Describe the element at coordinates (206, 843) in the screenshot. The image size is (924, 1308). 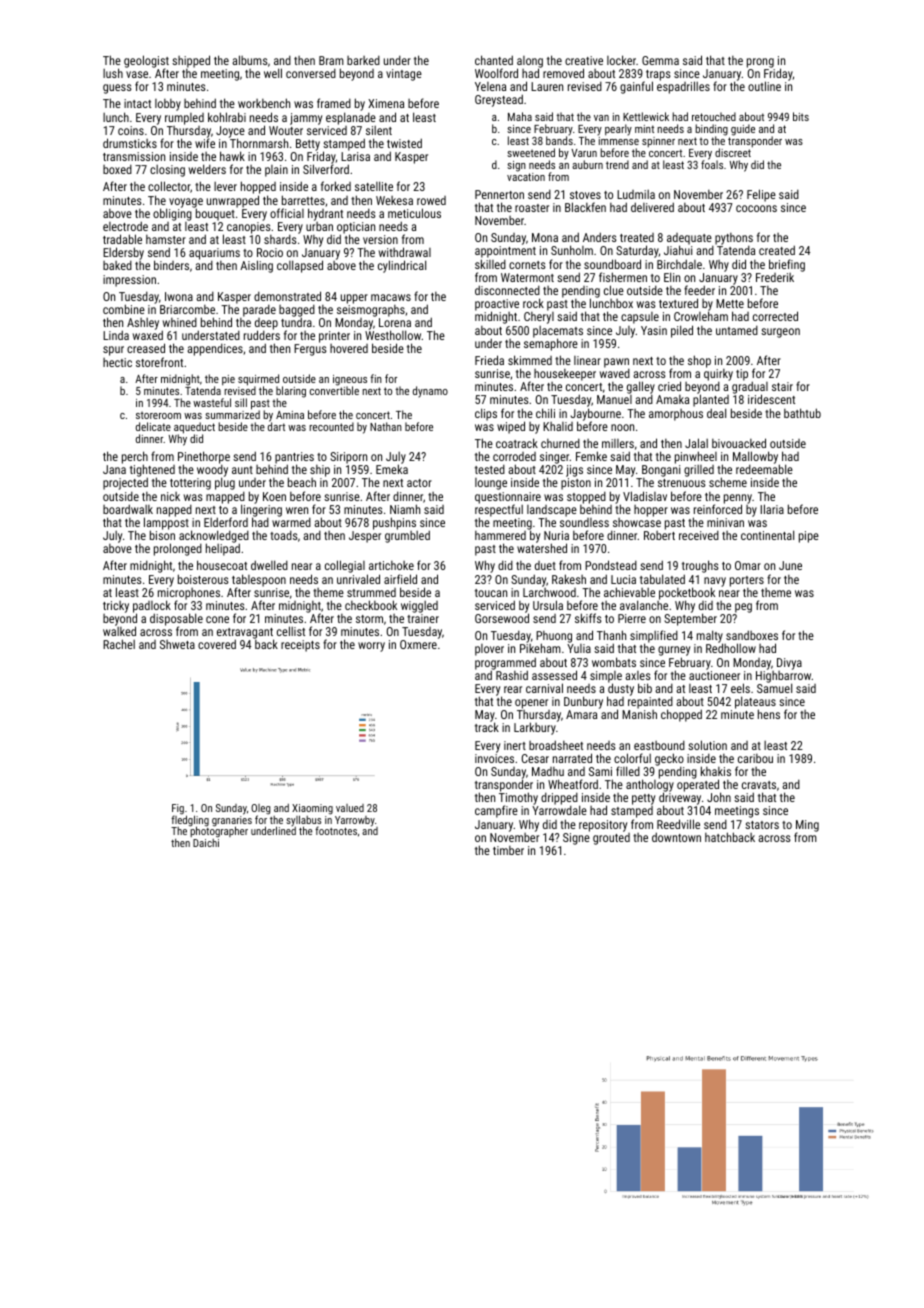
I see `Daichi` at that location.
